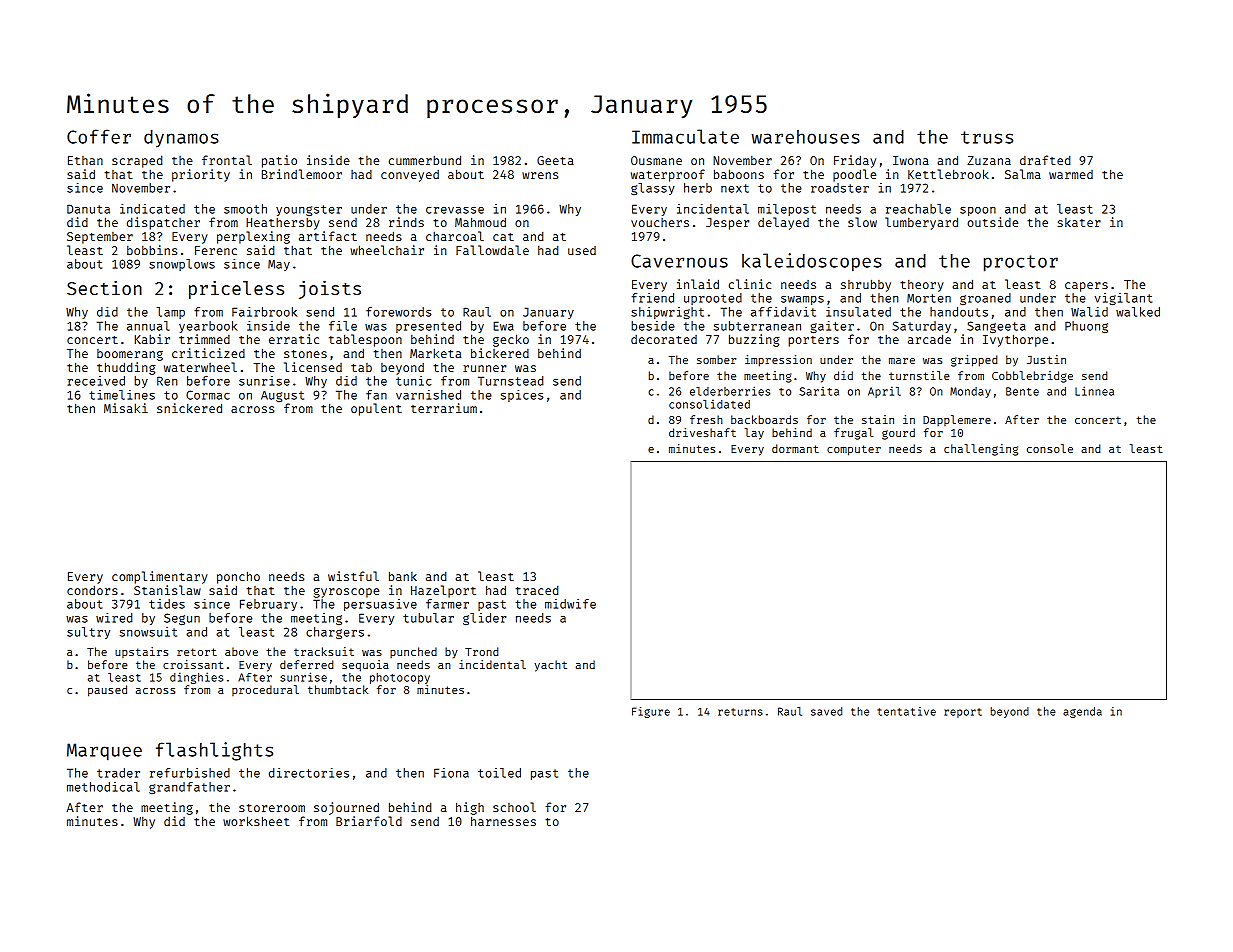  What do you see at coordinates (189, 408) in the screenshot?
I see `snickered` at bounding box center [189, 408].
